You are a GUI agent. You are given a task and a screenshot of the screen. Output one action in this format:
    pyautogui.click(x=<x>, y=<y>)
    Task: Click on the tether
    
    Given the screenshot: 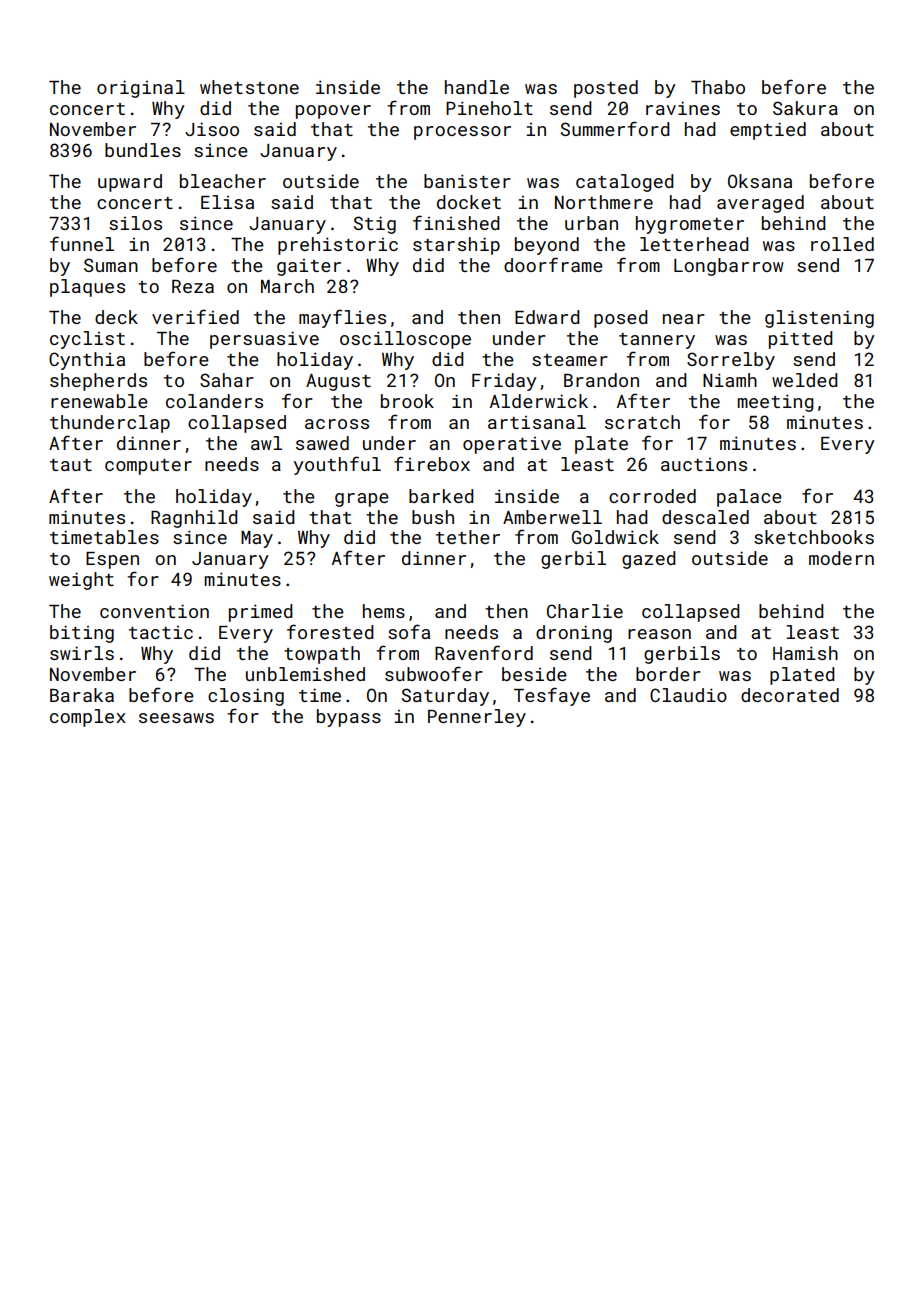 What is the action you would take?
    pyautogui.click(x=468, y=537)
